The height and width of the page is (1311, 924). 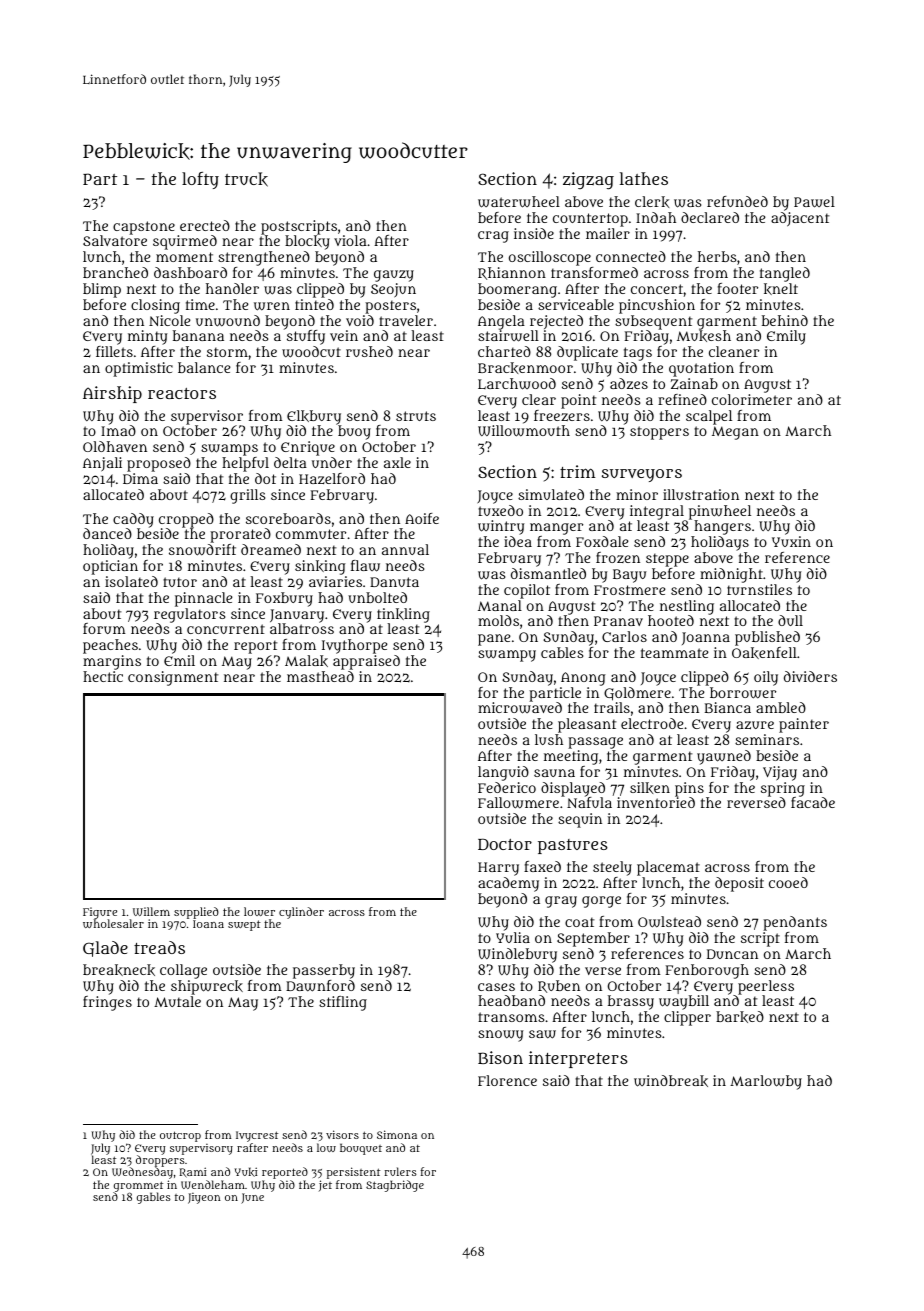 I want to click on waterwheel, so click(x=519, y=202).
